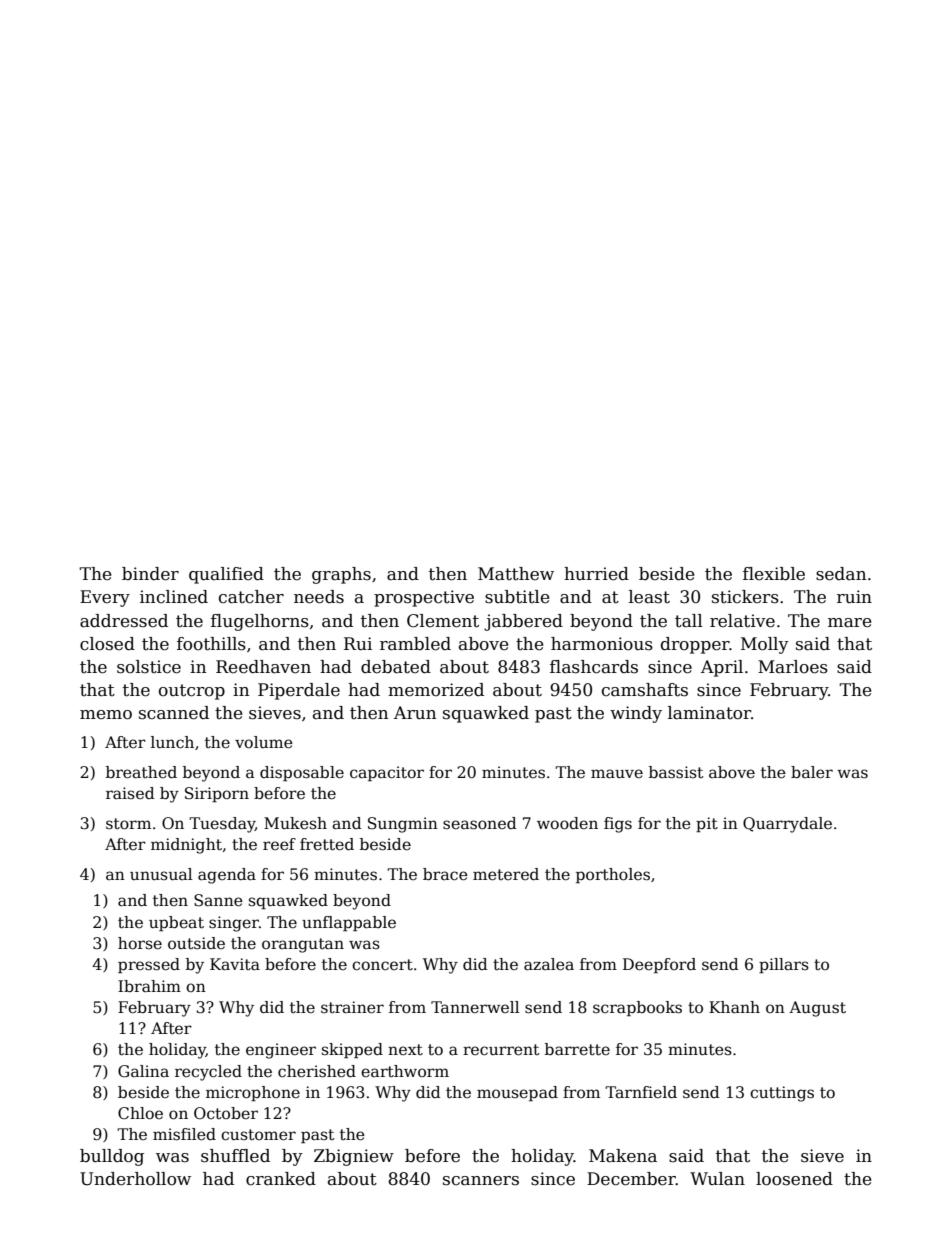 The height and width of the screenshot is (1233, 952). I want to click on inclined, so click(174, 597).
